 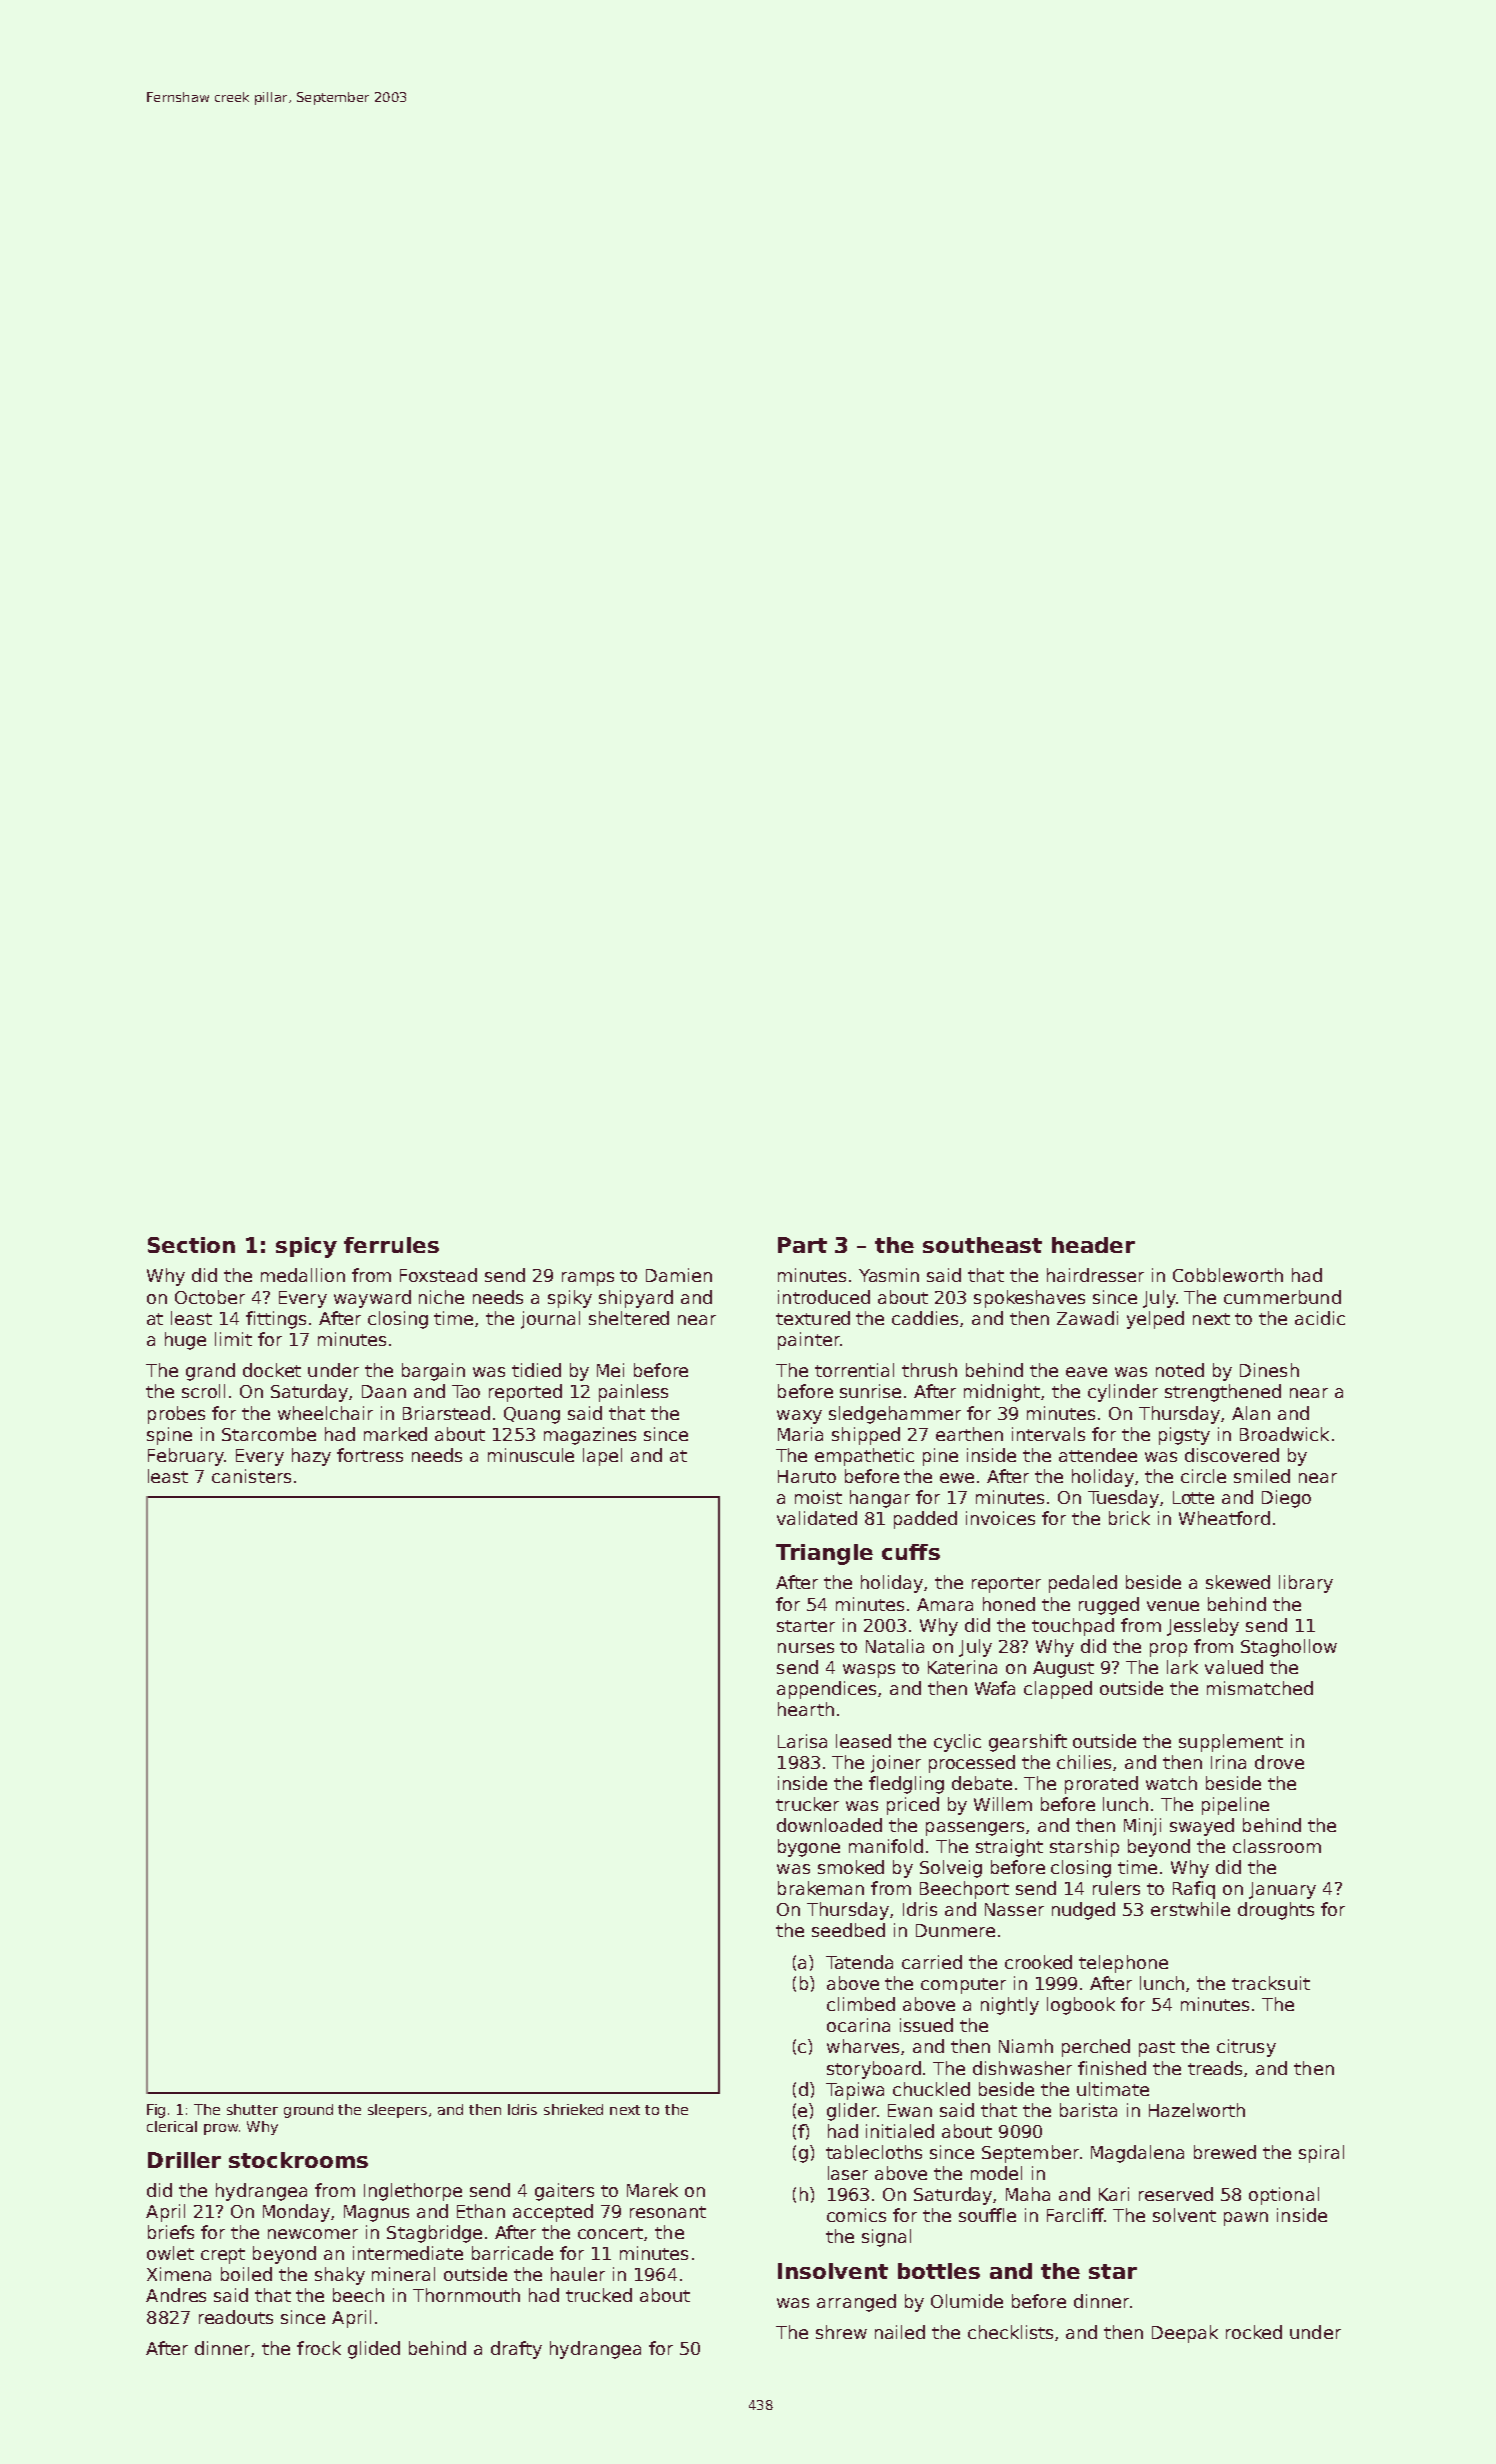 What do you see at coordinates (272, 1370) in the page?
I see `docket` at bounding box center [272, 1370].
